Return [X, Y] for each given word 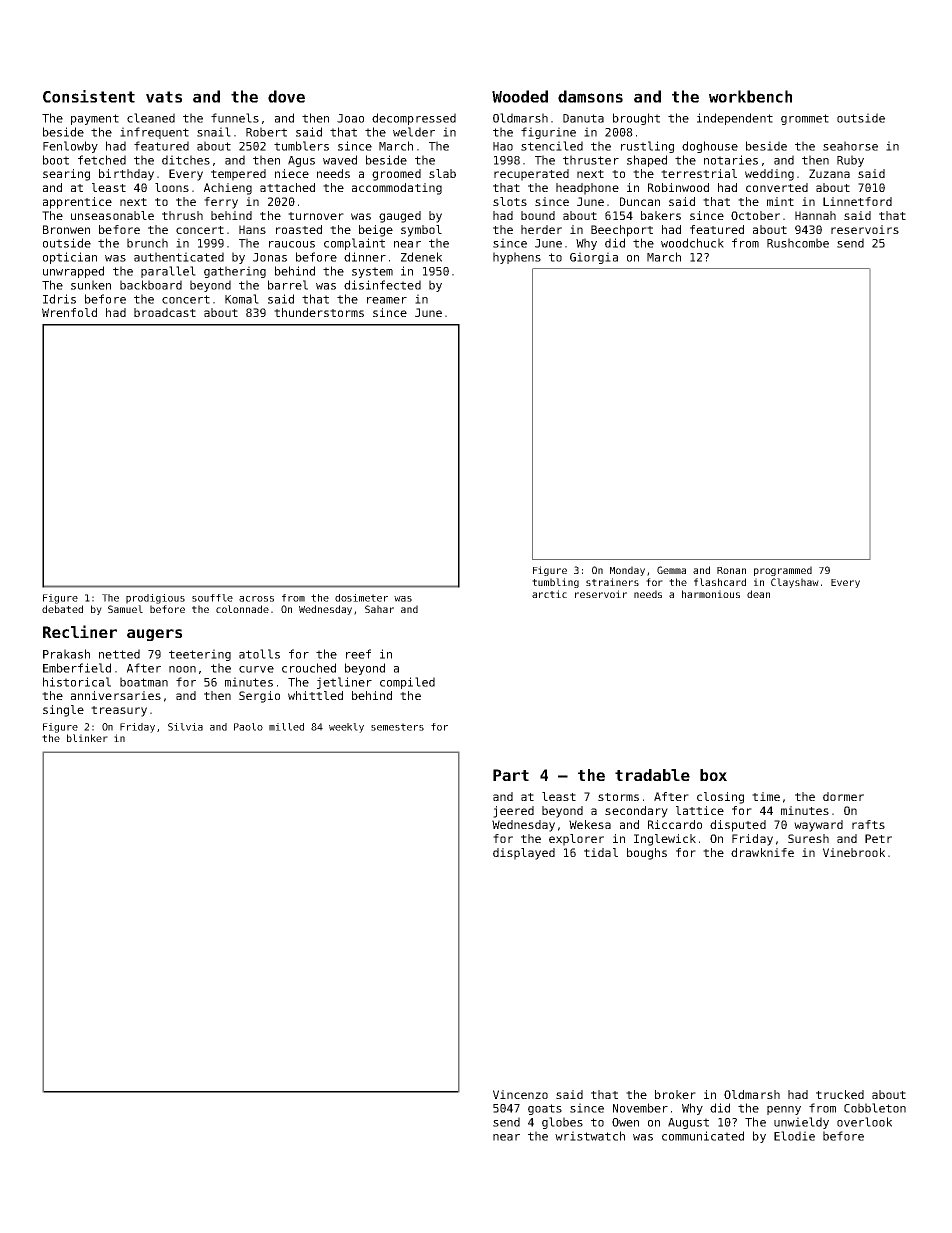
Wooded [520, 96]
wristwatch [590, 1136]
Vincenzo [520, 1094]
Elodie [794, 1136]
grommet [805, 119]
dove [286, 96]
